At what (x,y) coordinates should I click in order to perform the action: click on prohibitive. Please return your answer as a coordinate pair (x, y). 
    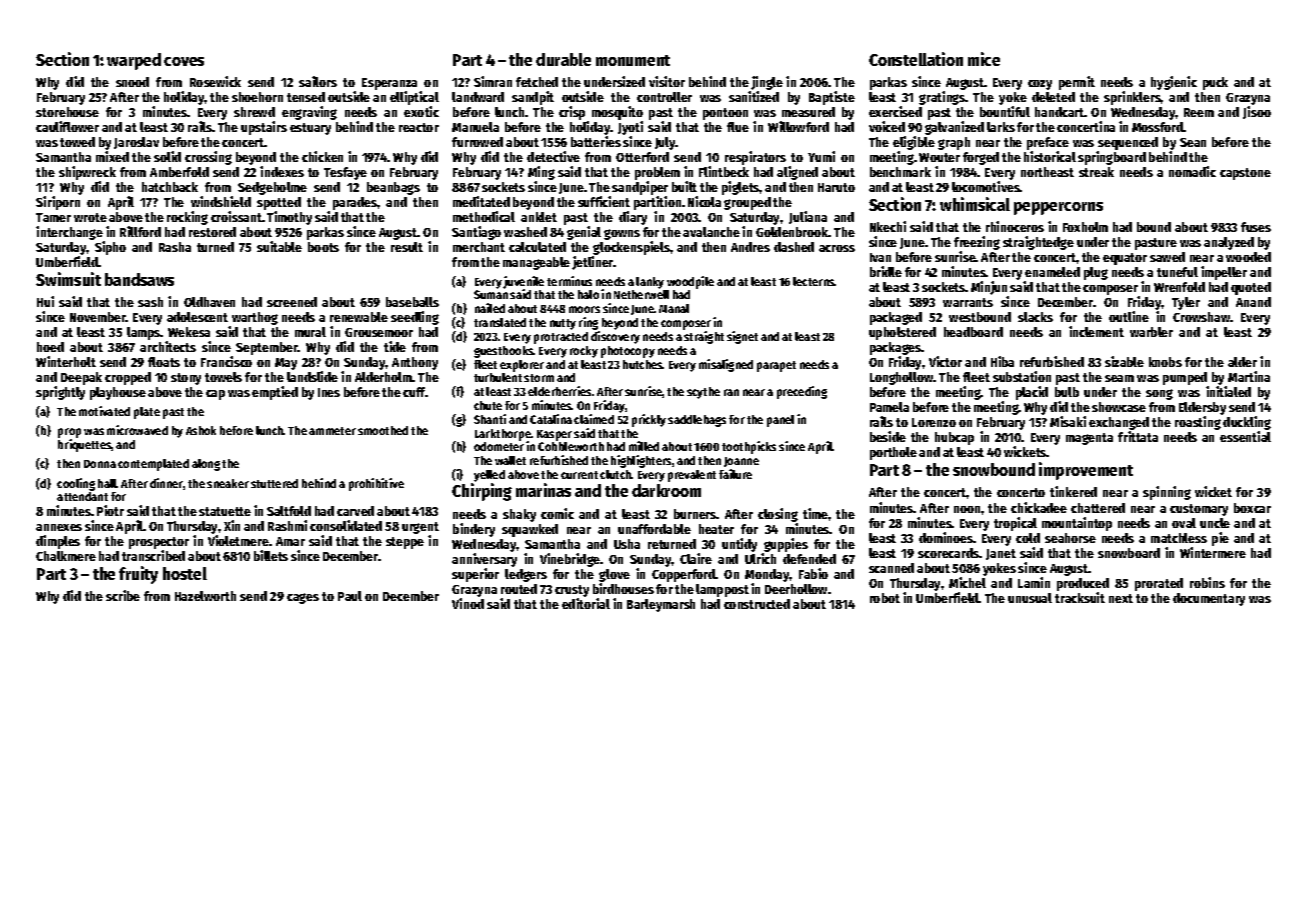
    Looking at the image, I should click on (376, 484).
